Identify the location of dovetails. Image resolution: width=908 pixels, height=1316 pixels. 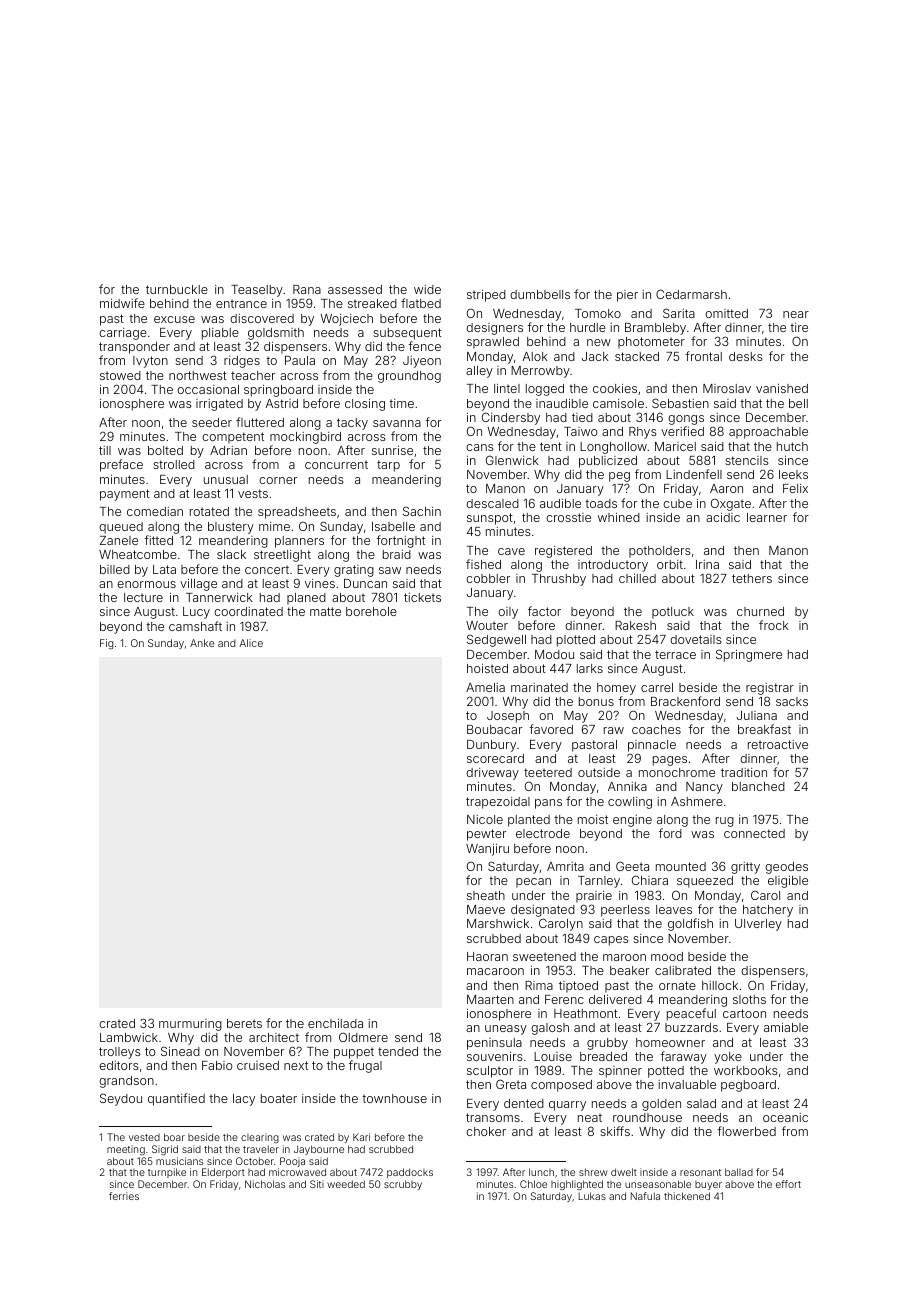
(696, 639).
